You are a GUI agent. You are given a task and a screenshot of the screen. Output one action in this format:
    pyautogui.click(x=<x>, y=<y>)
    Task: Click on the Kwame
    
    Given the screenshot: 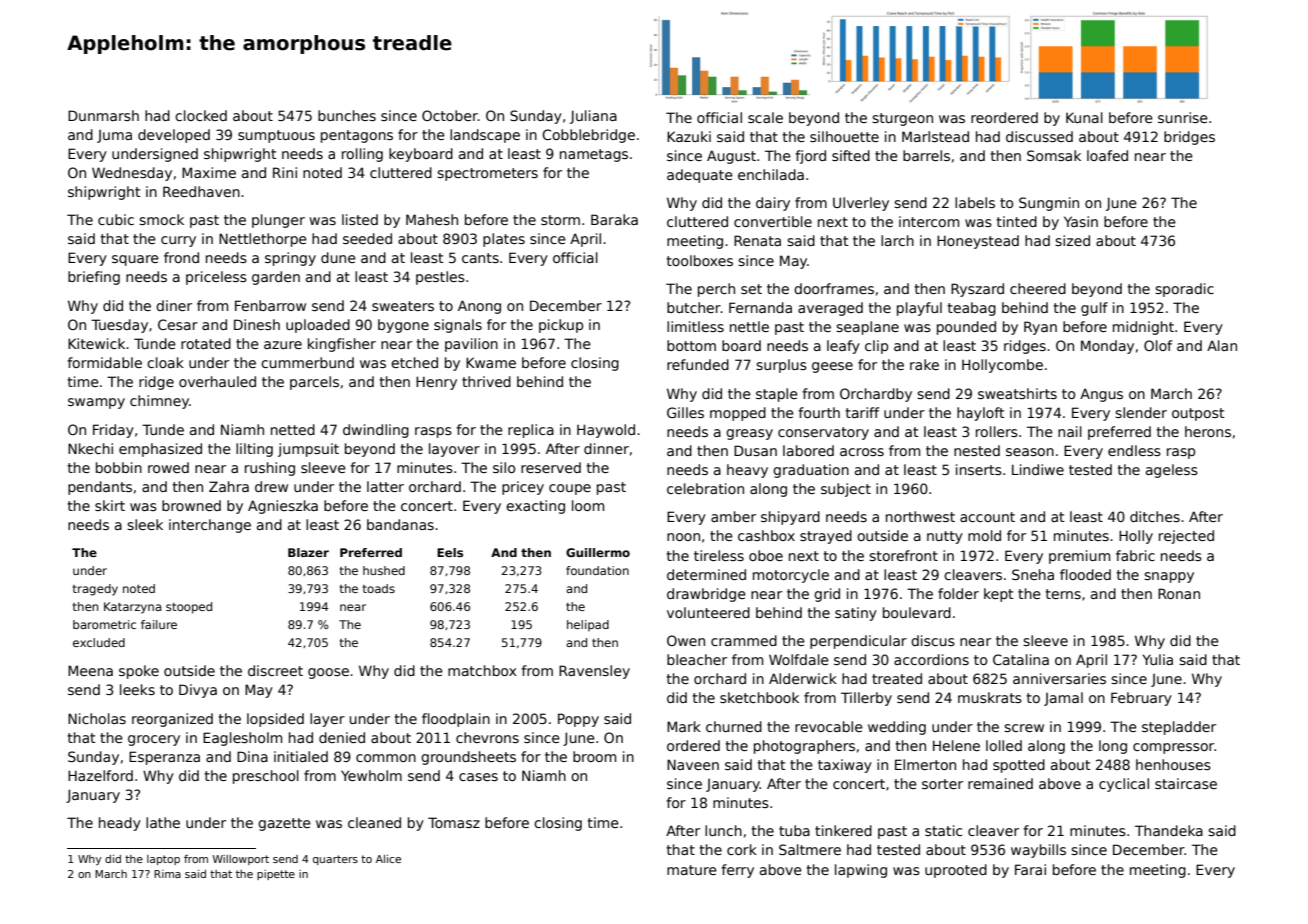 What is the action you would take?
    pyautogui.click(x=491, y=362)
